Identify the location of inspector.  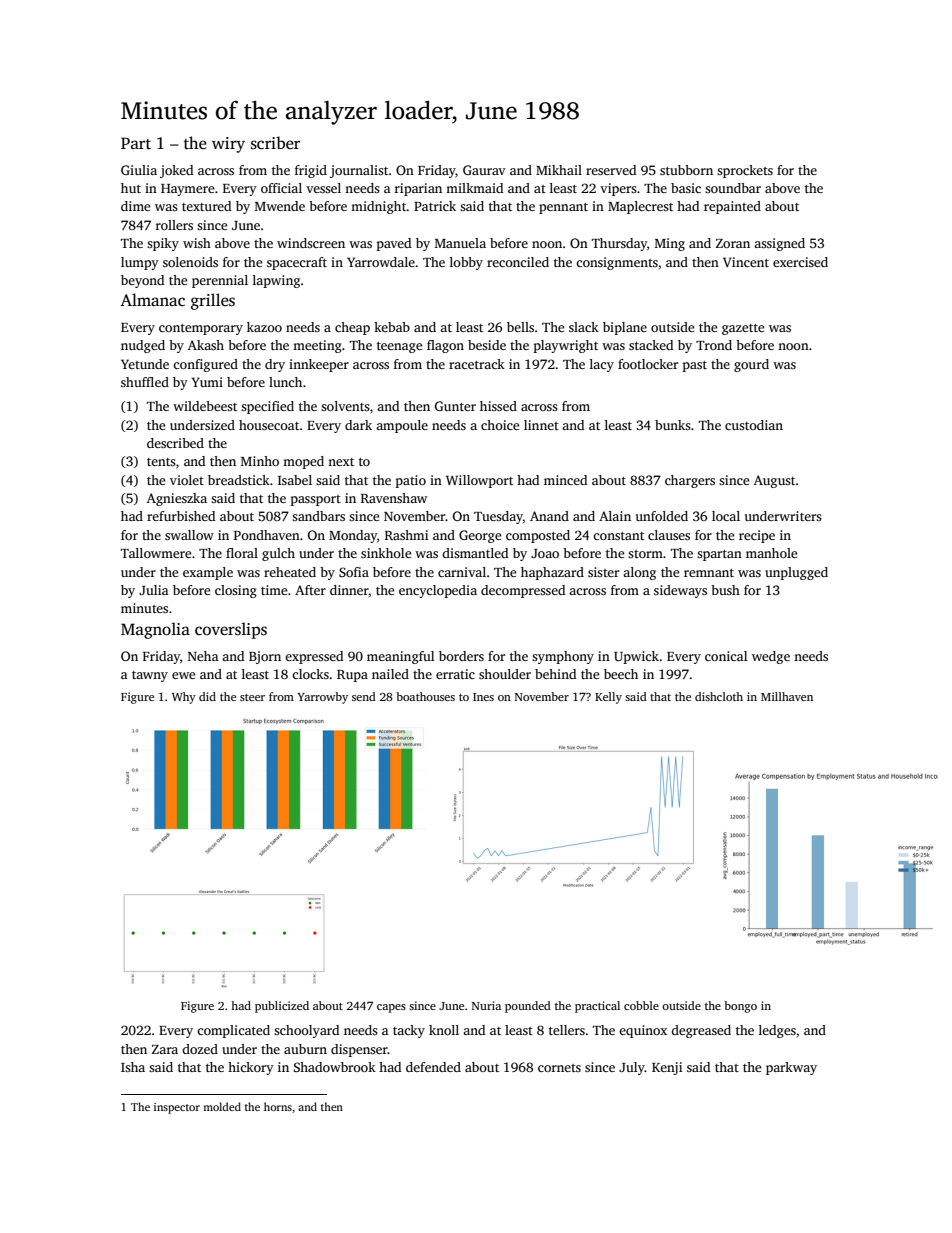
(177, 1108).
